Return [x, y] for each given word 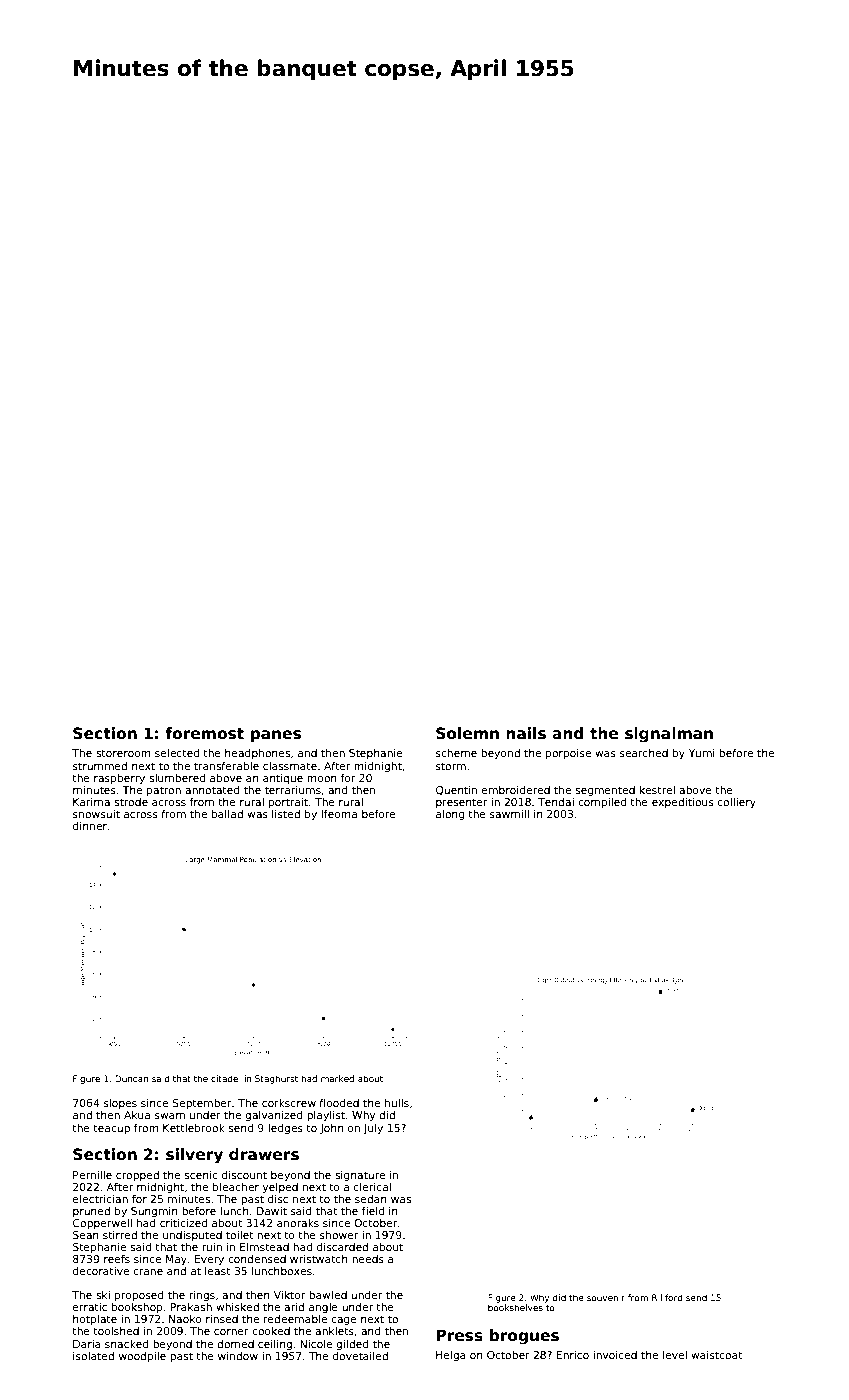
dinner [90, 826]
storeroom [123, 753]
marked [337, 1078]
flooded [339, 1103]
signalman [669, 735]
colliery [737, 803]
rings [202, 1296]
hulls [397, 1103]
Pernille [92, 1175]
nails [526, 733]
